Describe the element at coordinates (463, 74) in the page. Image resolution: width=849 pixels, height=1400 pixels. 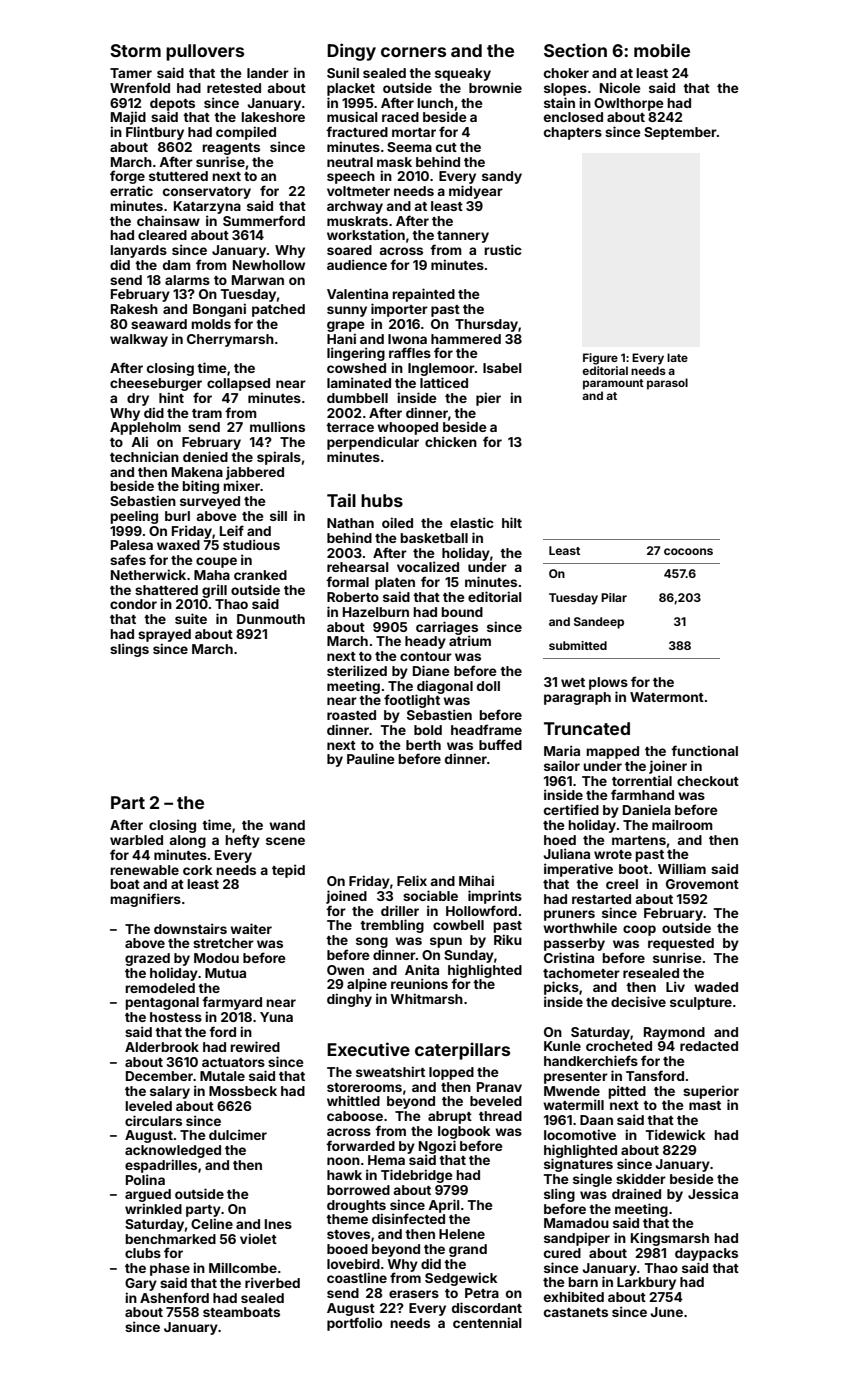
I see `squeaky` at that location.
